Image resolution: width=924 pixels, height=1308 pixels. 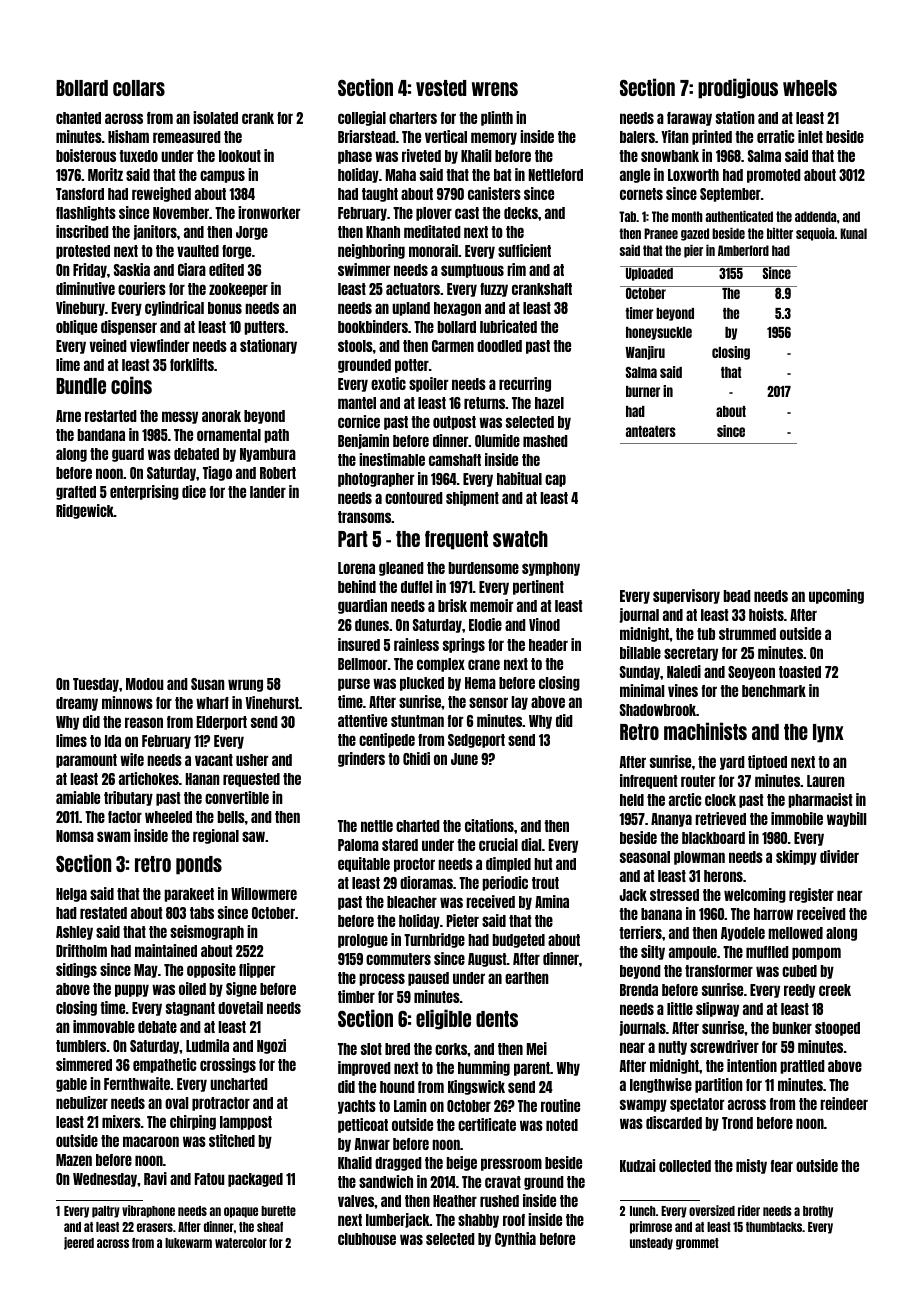 What do you see at coordinates (86, 761) in the screenshot?
I see `paramount` at bounding box center [86, 761].
